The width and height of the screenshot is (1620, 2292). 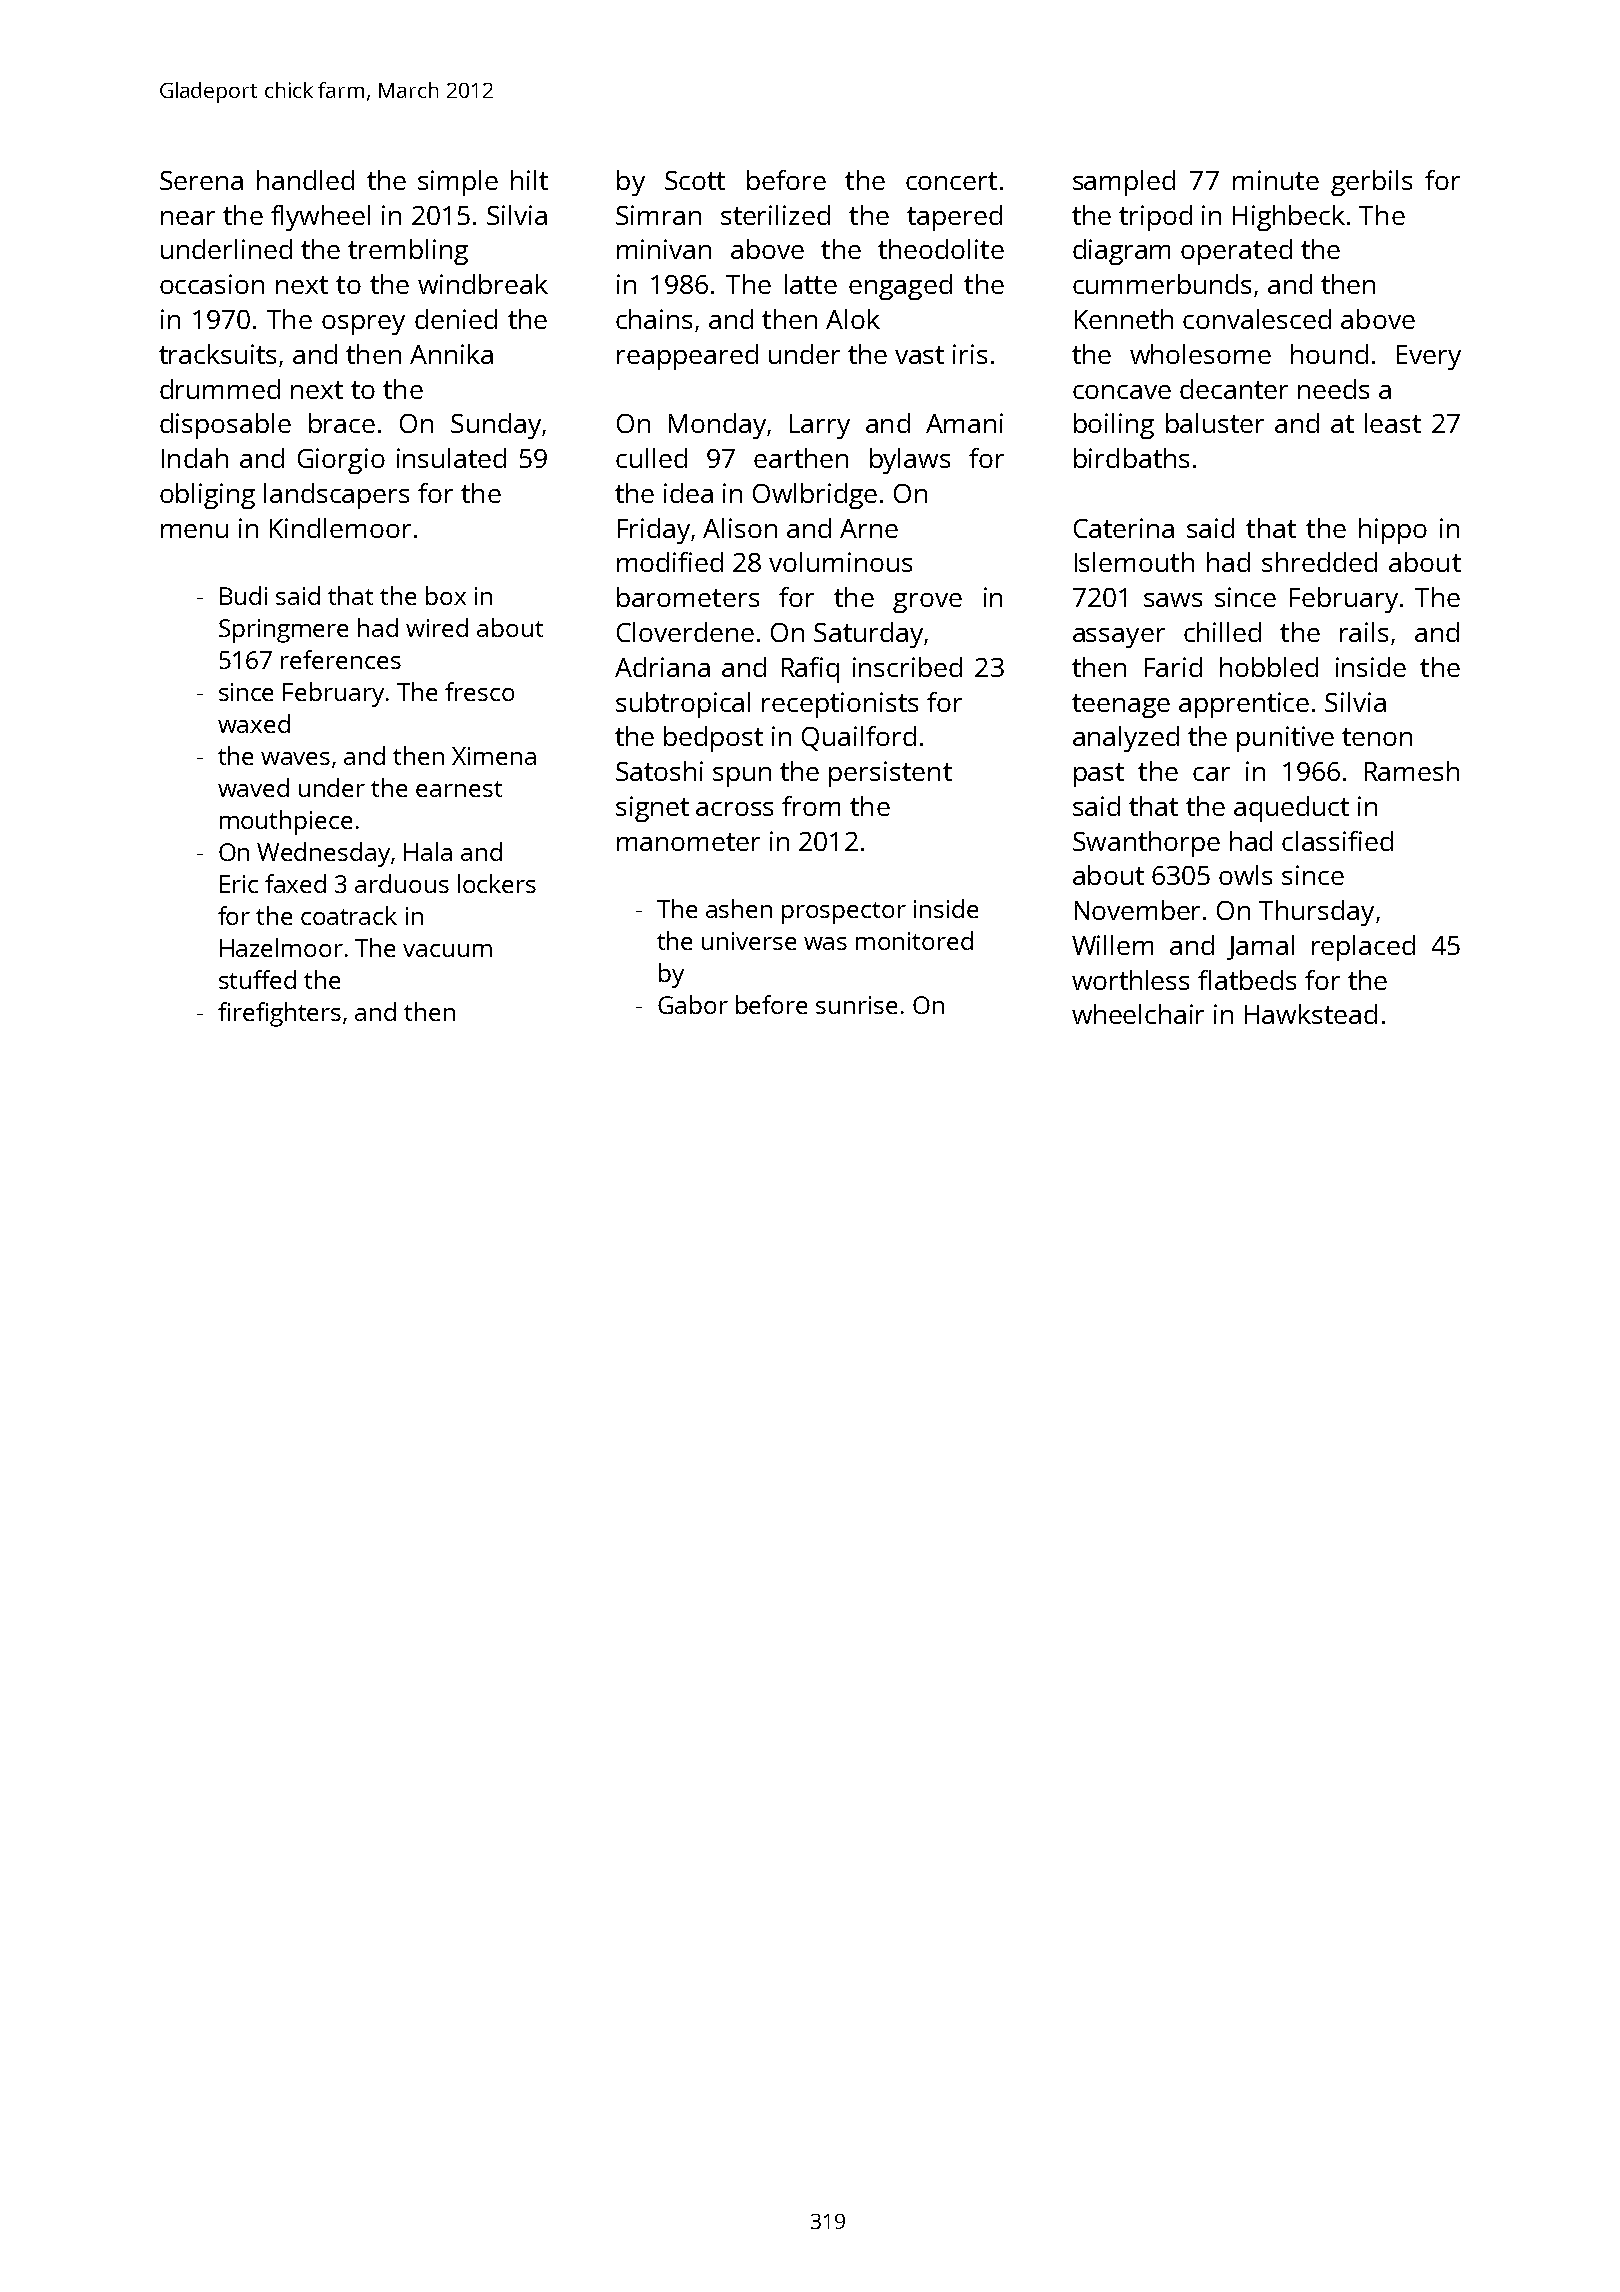 What do you see at coordinates (1276, 180) in the screenshot?
I see `minute` at bounding box center [1276, 180].
